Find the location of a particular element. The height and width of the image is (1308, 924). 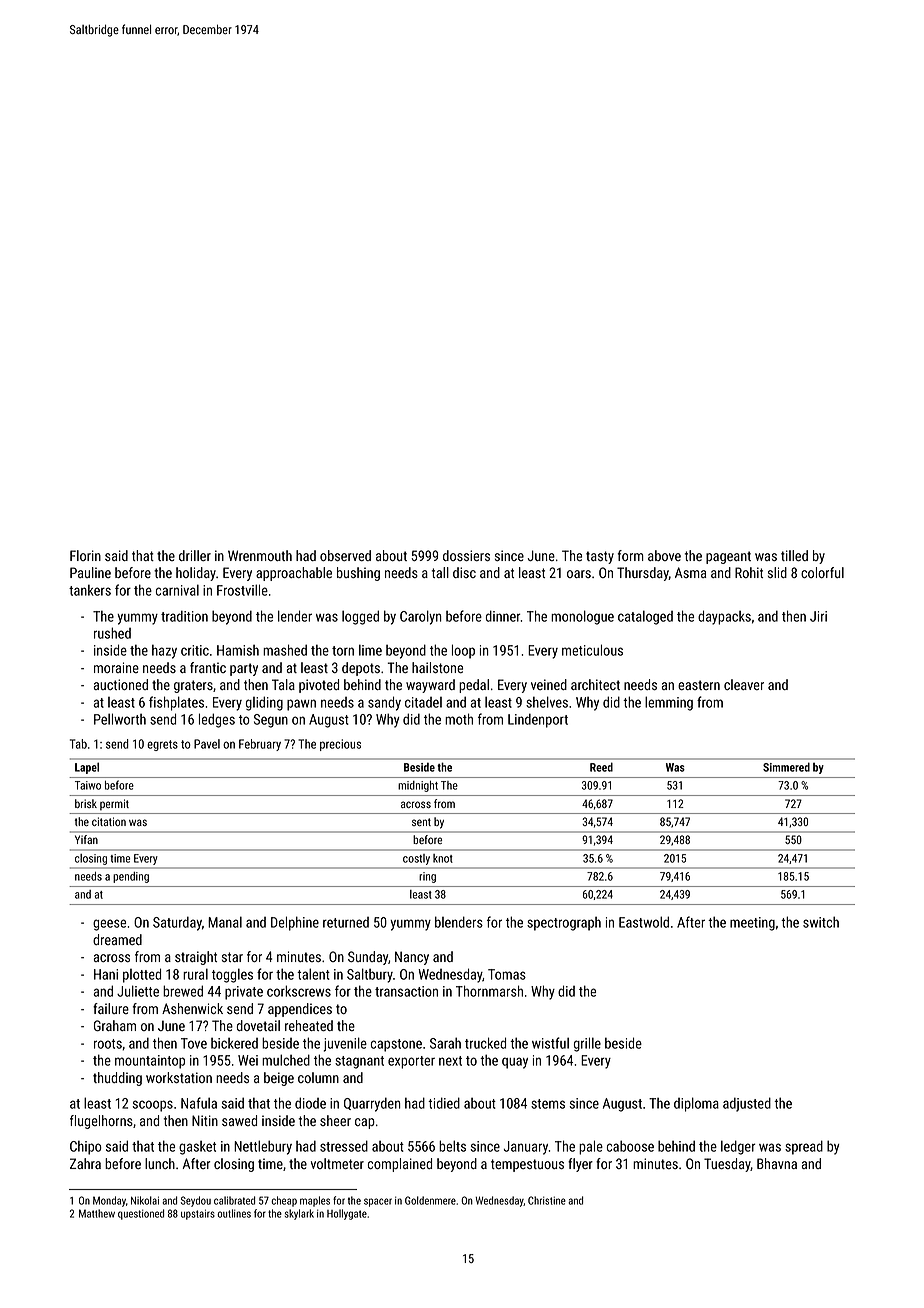

Seydou is located at coordinates (196, 1201).
